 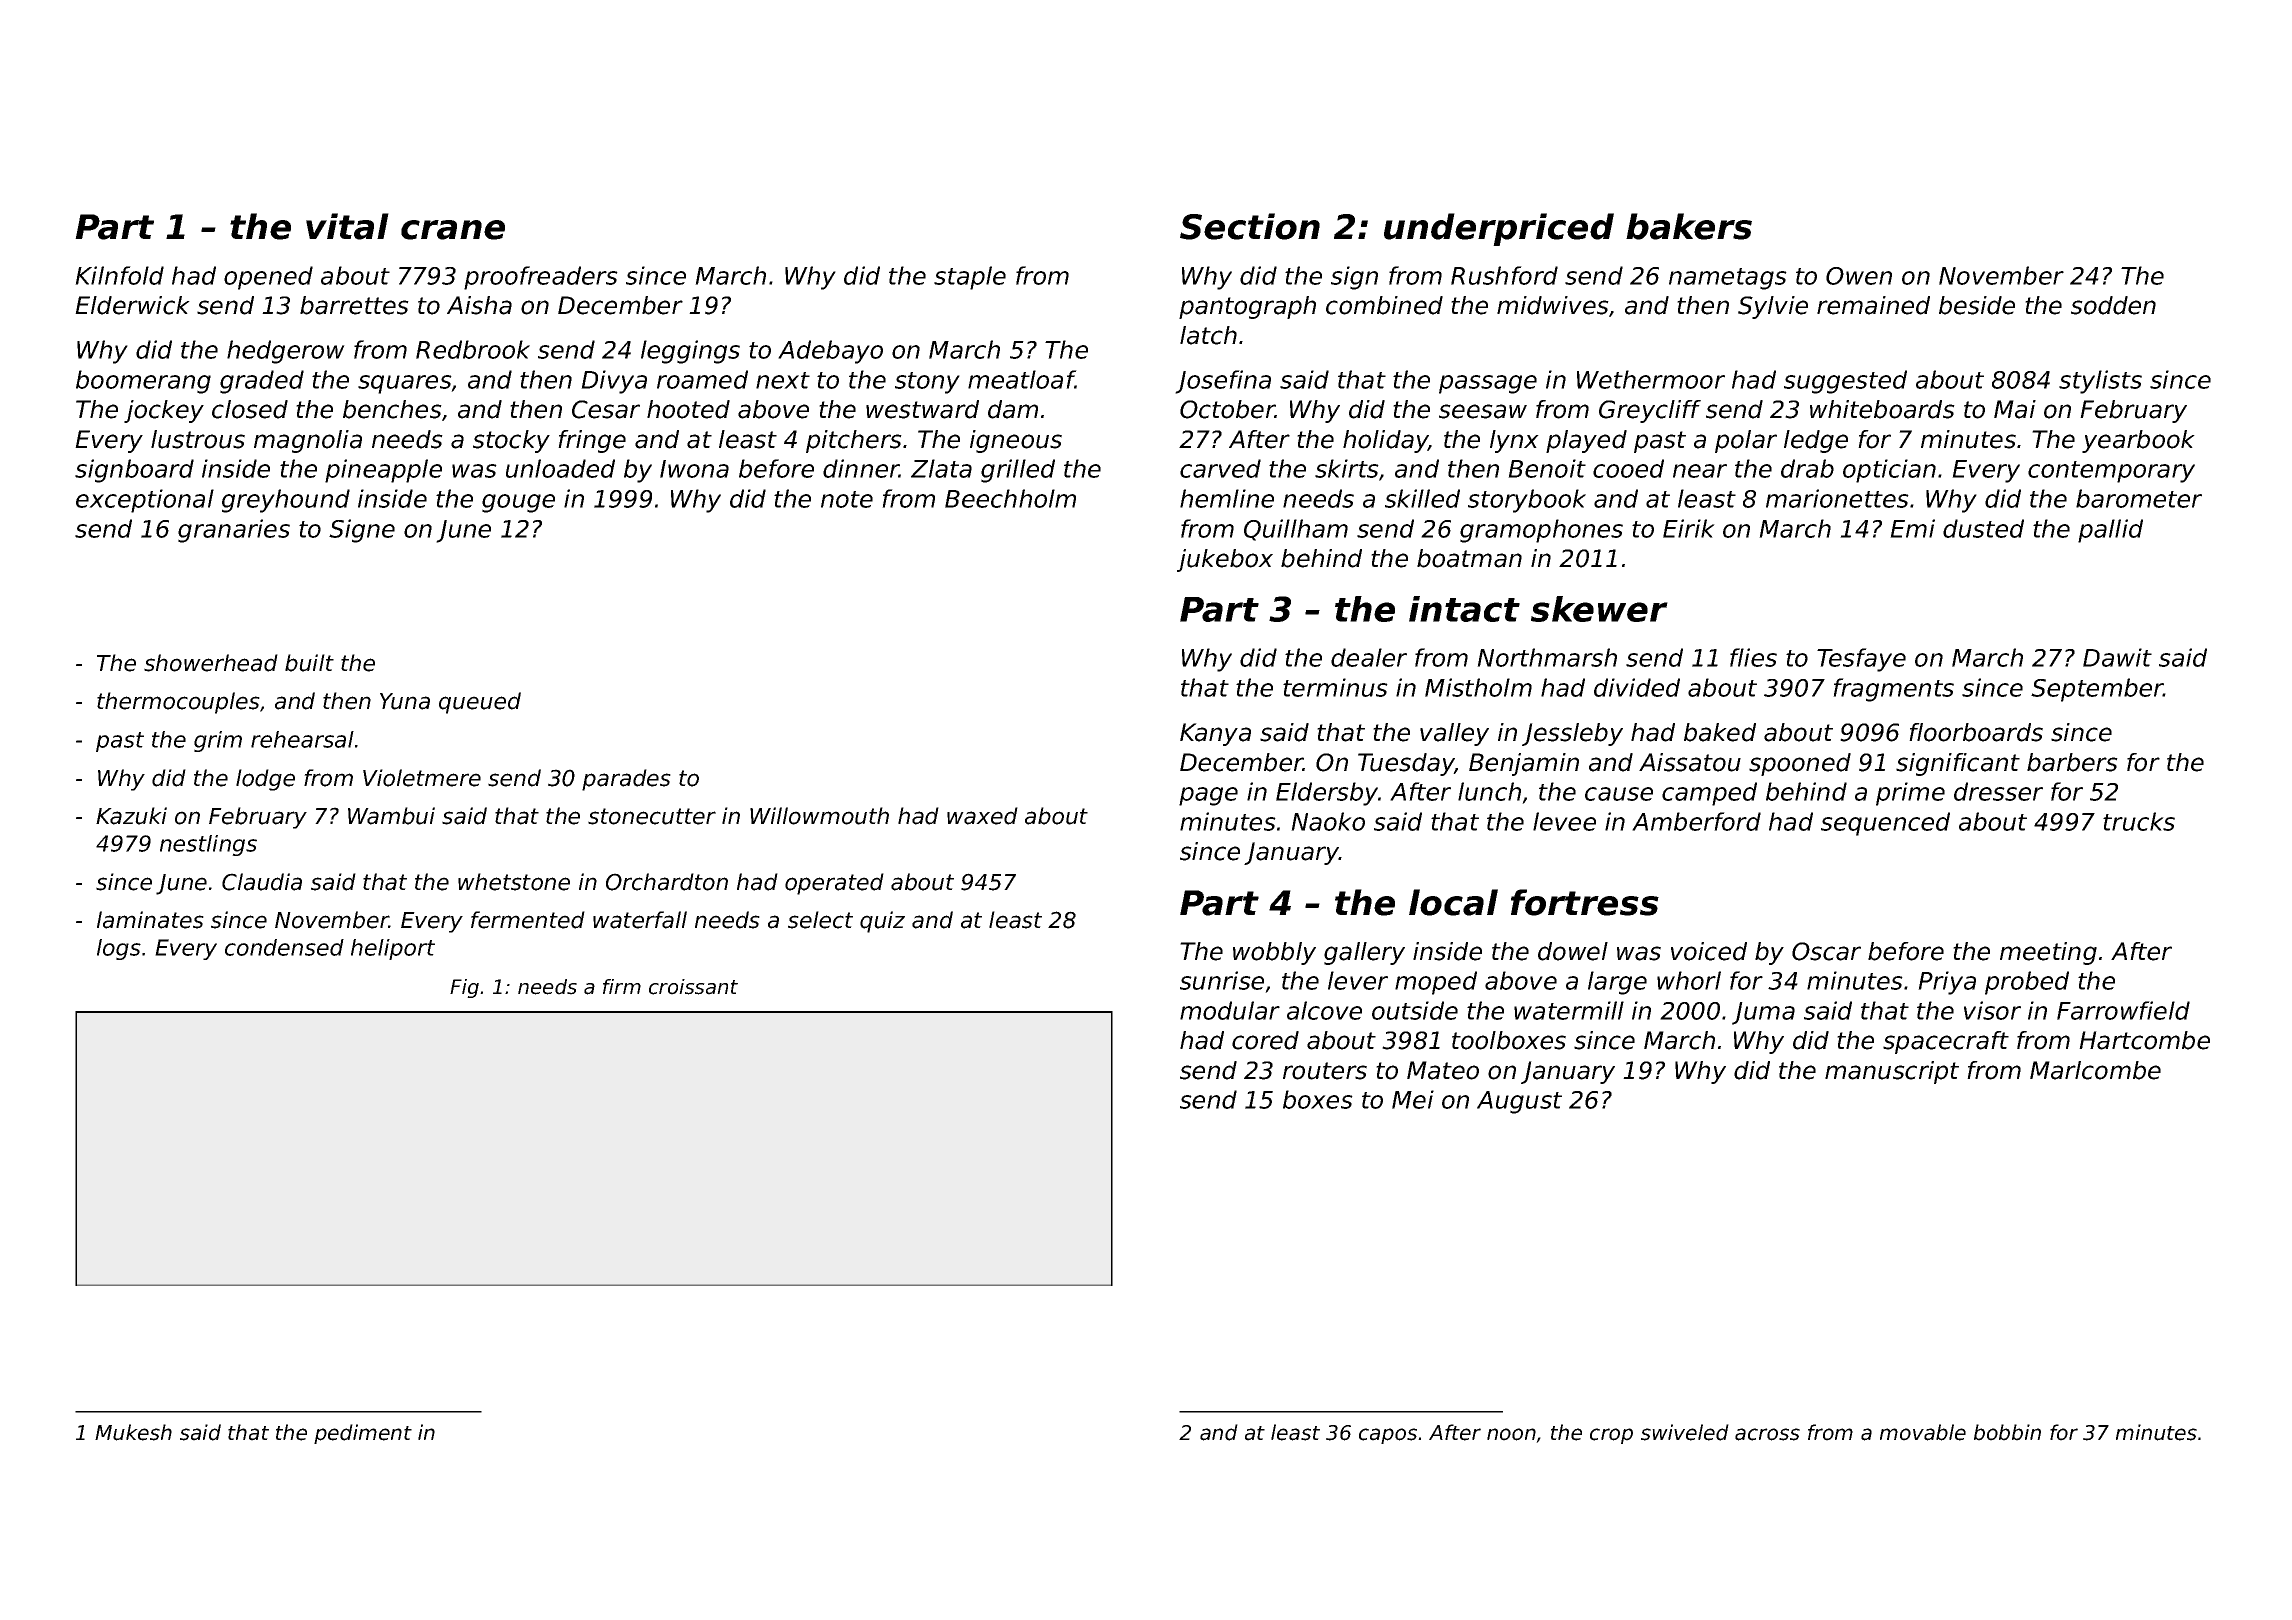 What do you see at coordinates (405, 384) in the image?
I see `squares` at bounding box center [405, 384].
